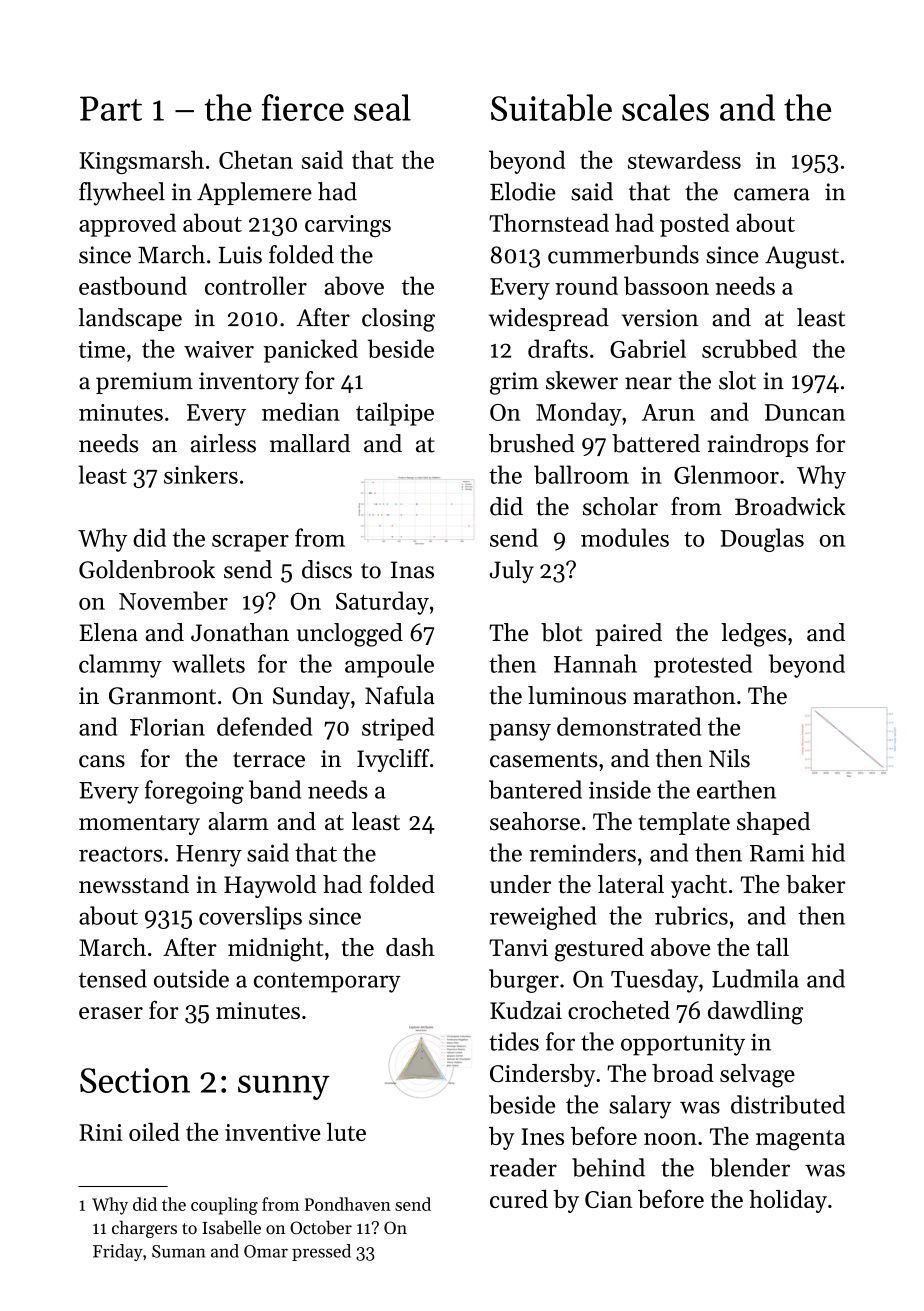  I want to click on bassoon, so click(666, 285).
